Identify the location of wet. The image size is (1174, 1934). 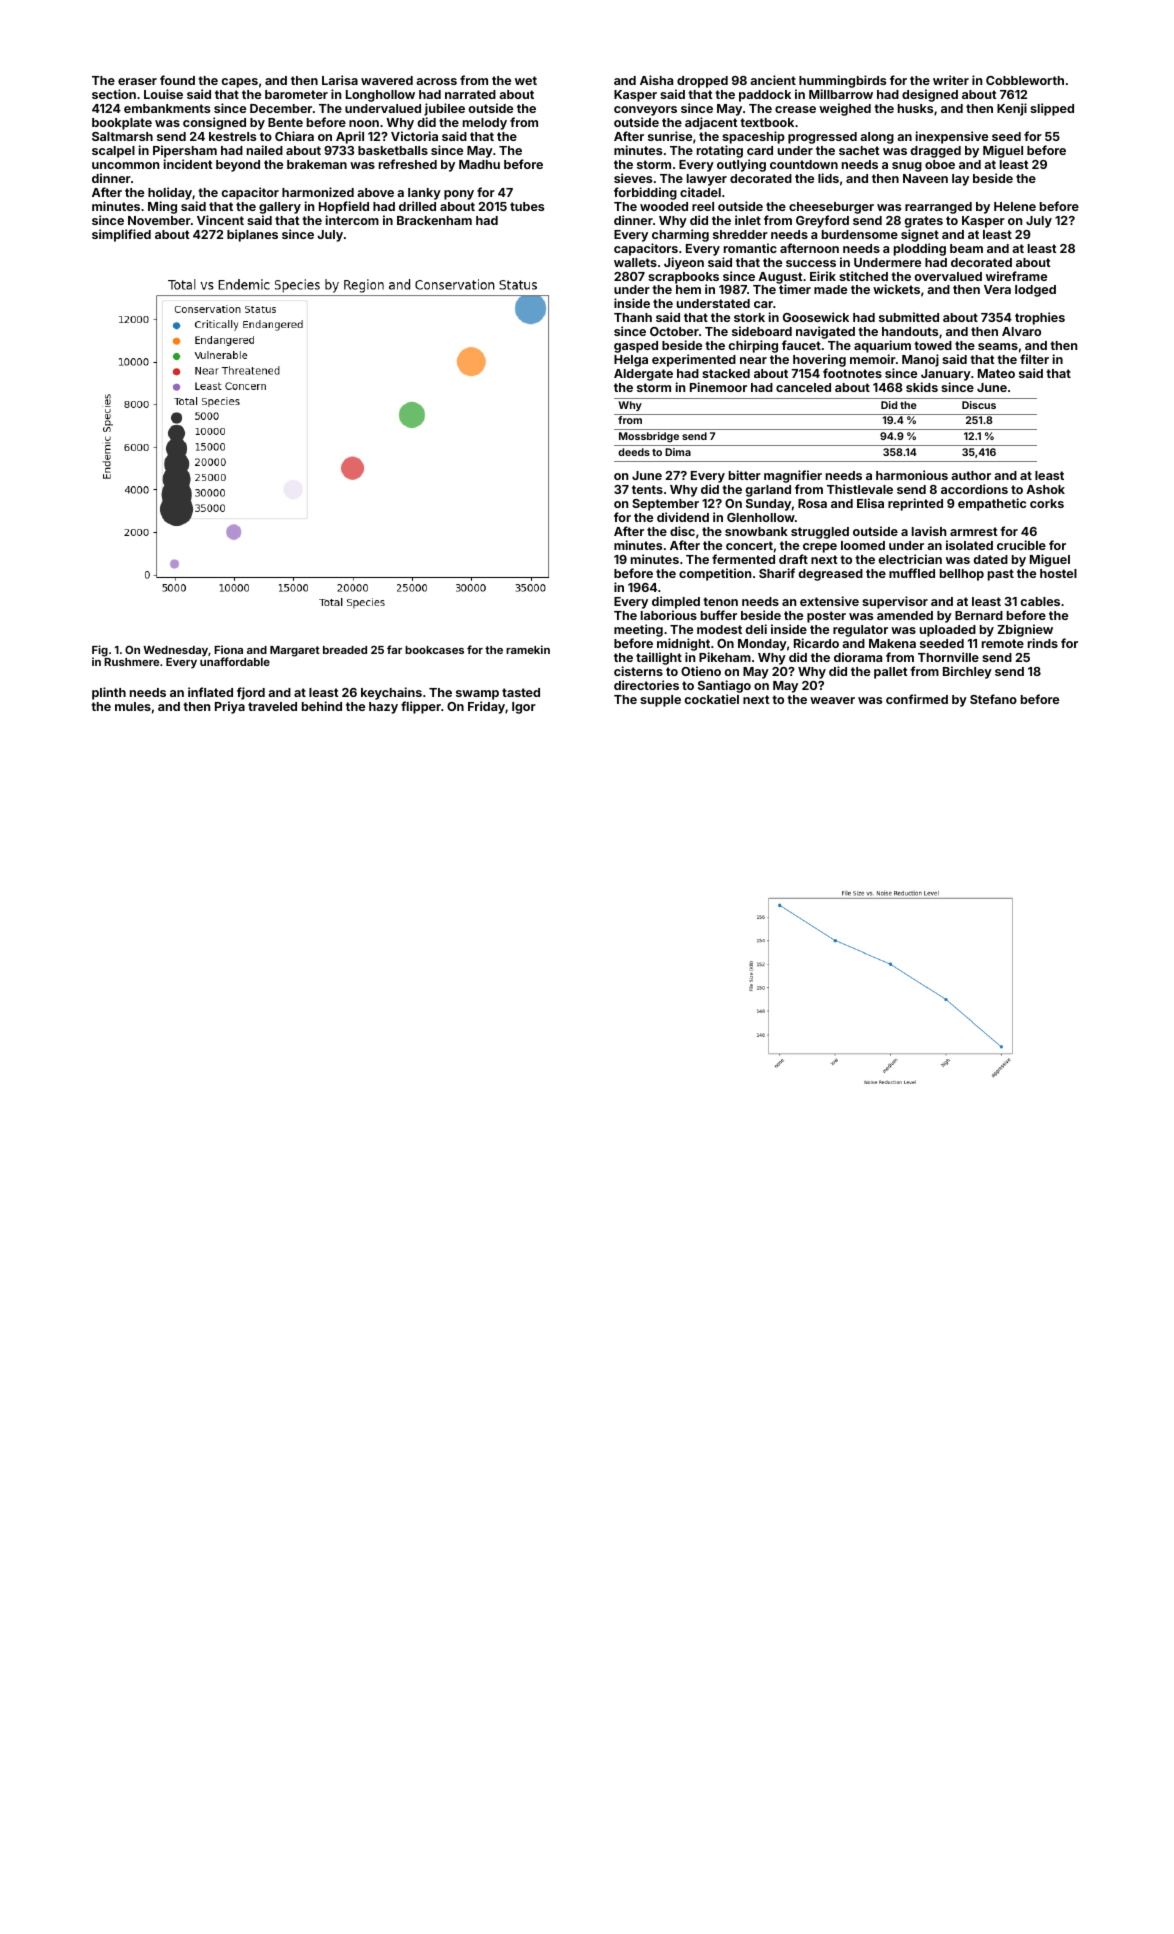
(526, 80).
